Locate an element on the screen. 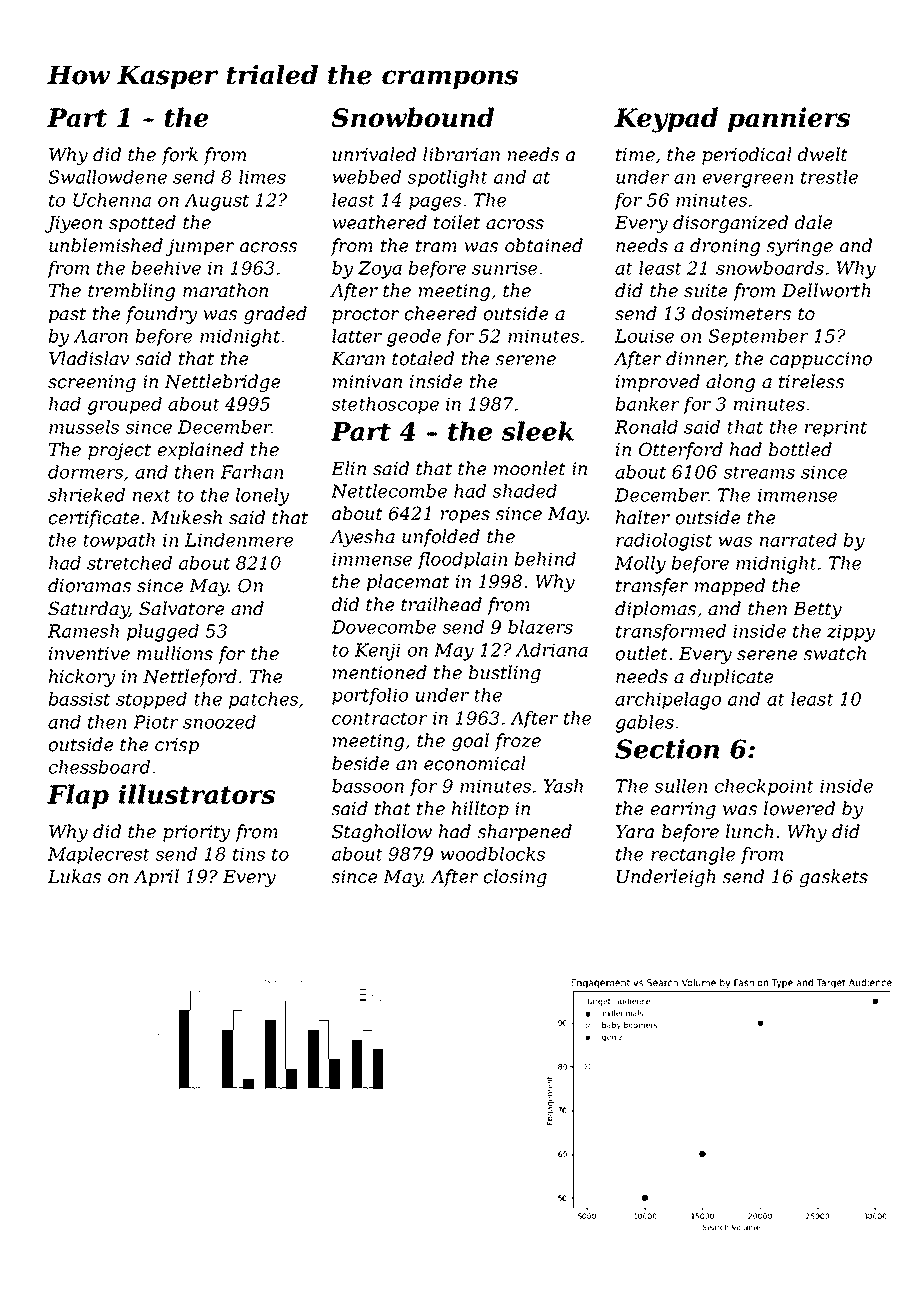 The image size is (924, 1308). Flap is located at coordinates (78, 796).
